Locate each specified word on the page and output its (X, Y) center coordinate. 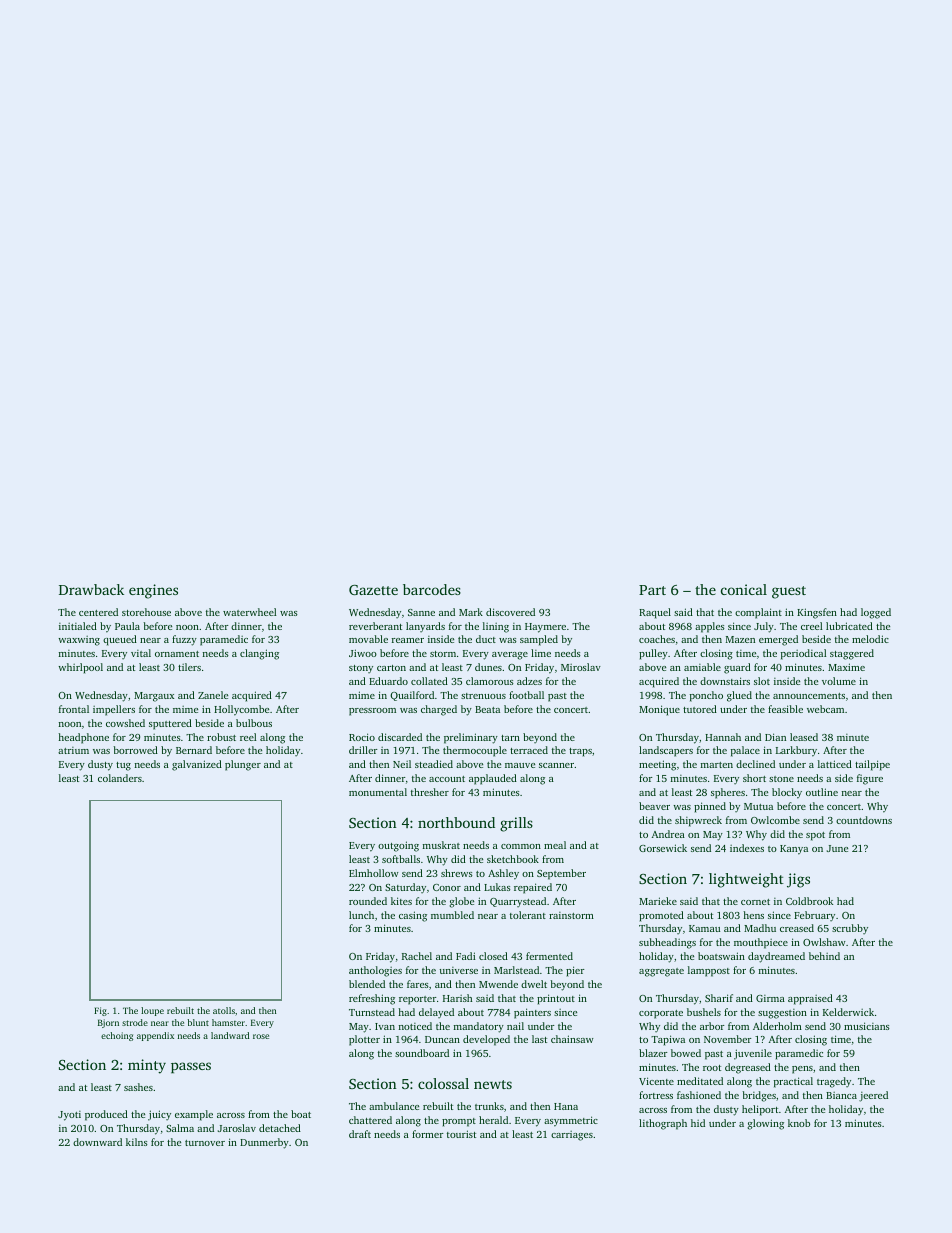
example (194, 1115)
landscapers (666, 751)
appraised (810, 999)
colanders (120, 778)
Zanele (213, 695)
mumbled (452, 915)
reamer (408, 640)
